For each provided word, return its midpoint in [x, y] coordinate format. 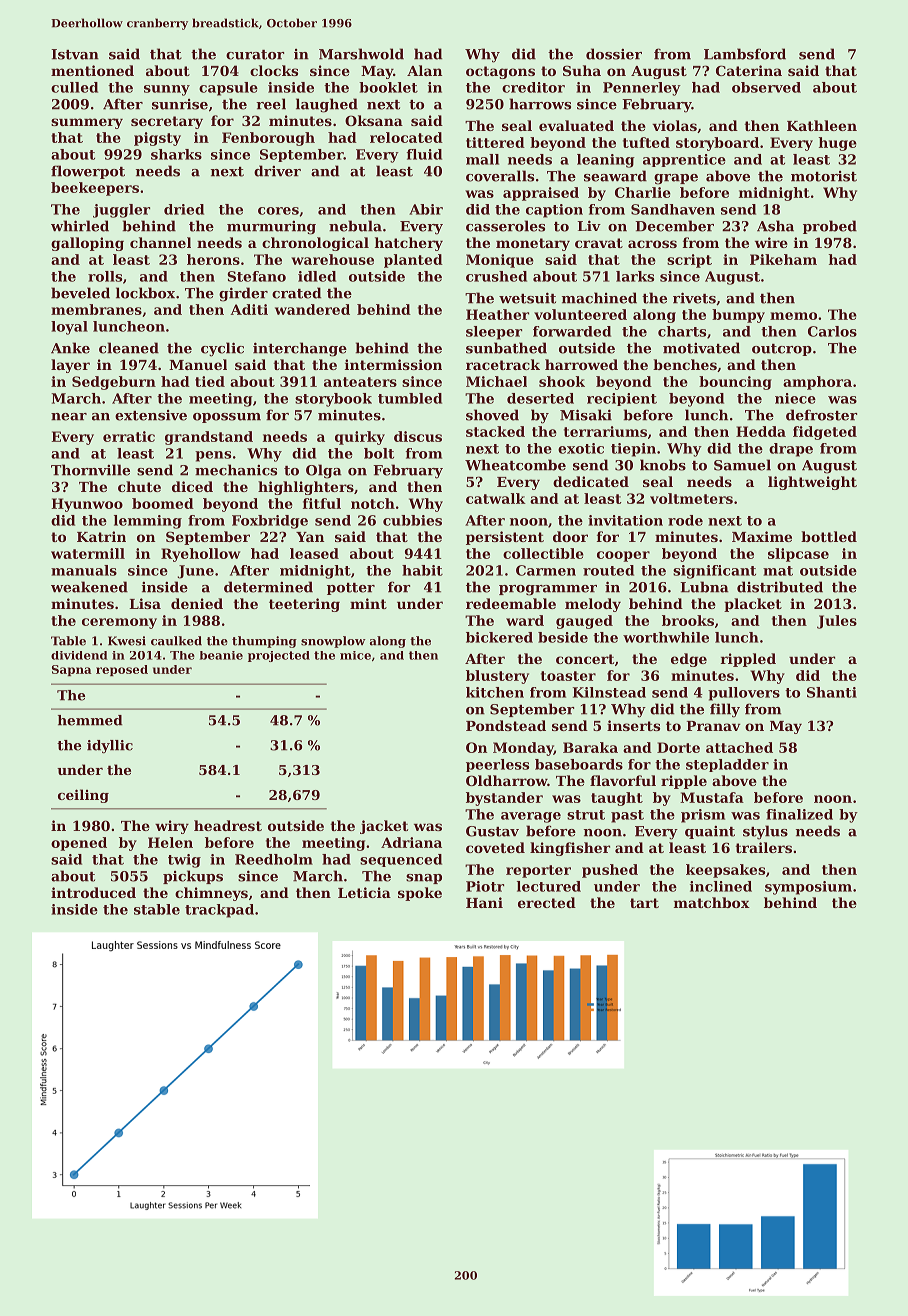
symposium [808, 888]
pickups [193, 877]
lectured [549, 886]
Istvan [75, 54]
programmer [548, 590]
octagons [500, 72]
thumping [264, 642]
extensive [151, 415]
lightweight [812, 483]
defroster [821, 415]
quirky [360, 438]
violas [674, 125]
